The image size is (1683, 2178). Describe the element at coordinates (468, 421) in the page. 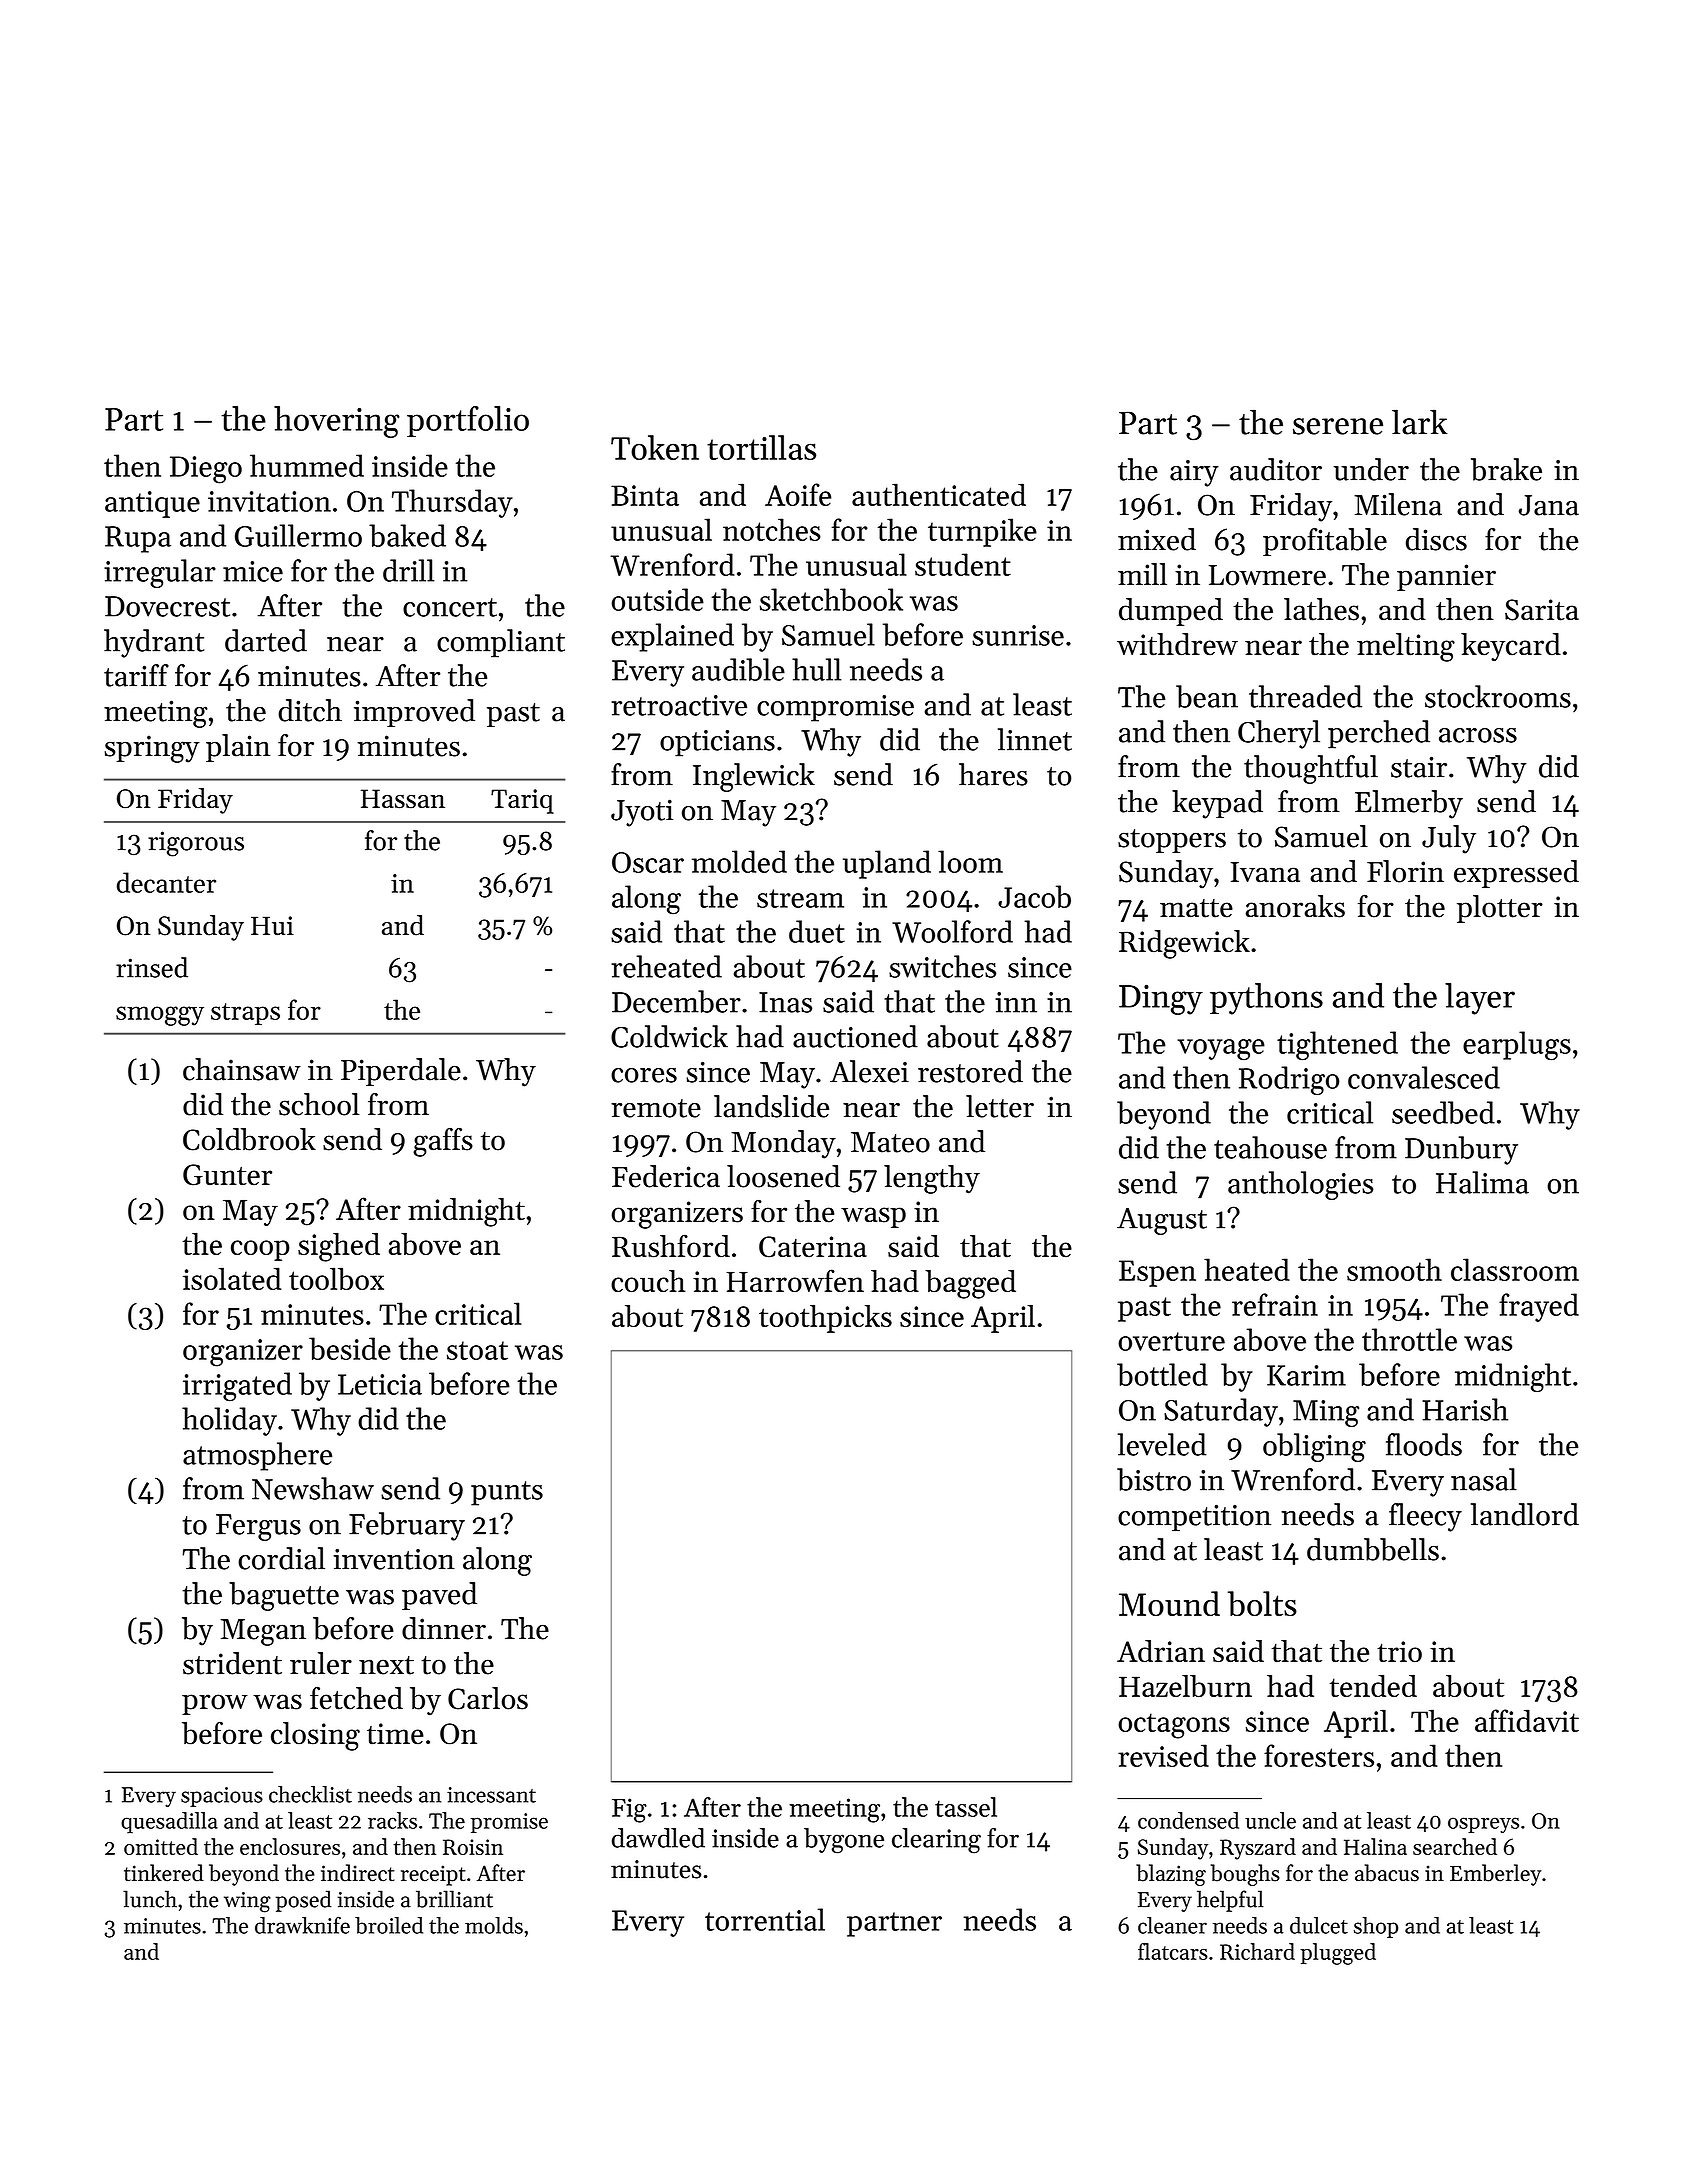

I see `portfolio` at that location.
